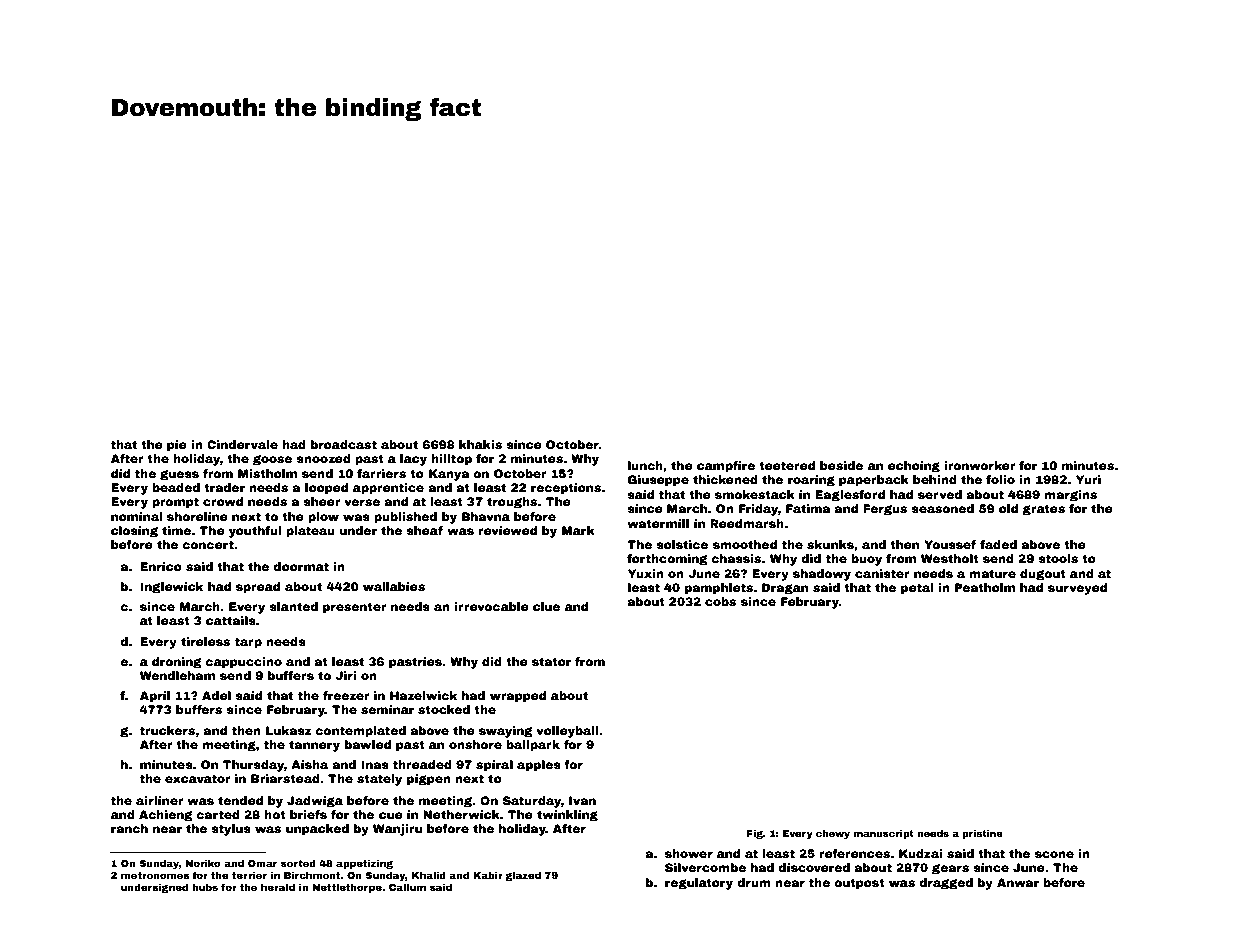  Describe the element at coordinates (985, 587) in the page. I see `Peatholm` at that location.
